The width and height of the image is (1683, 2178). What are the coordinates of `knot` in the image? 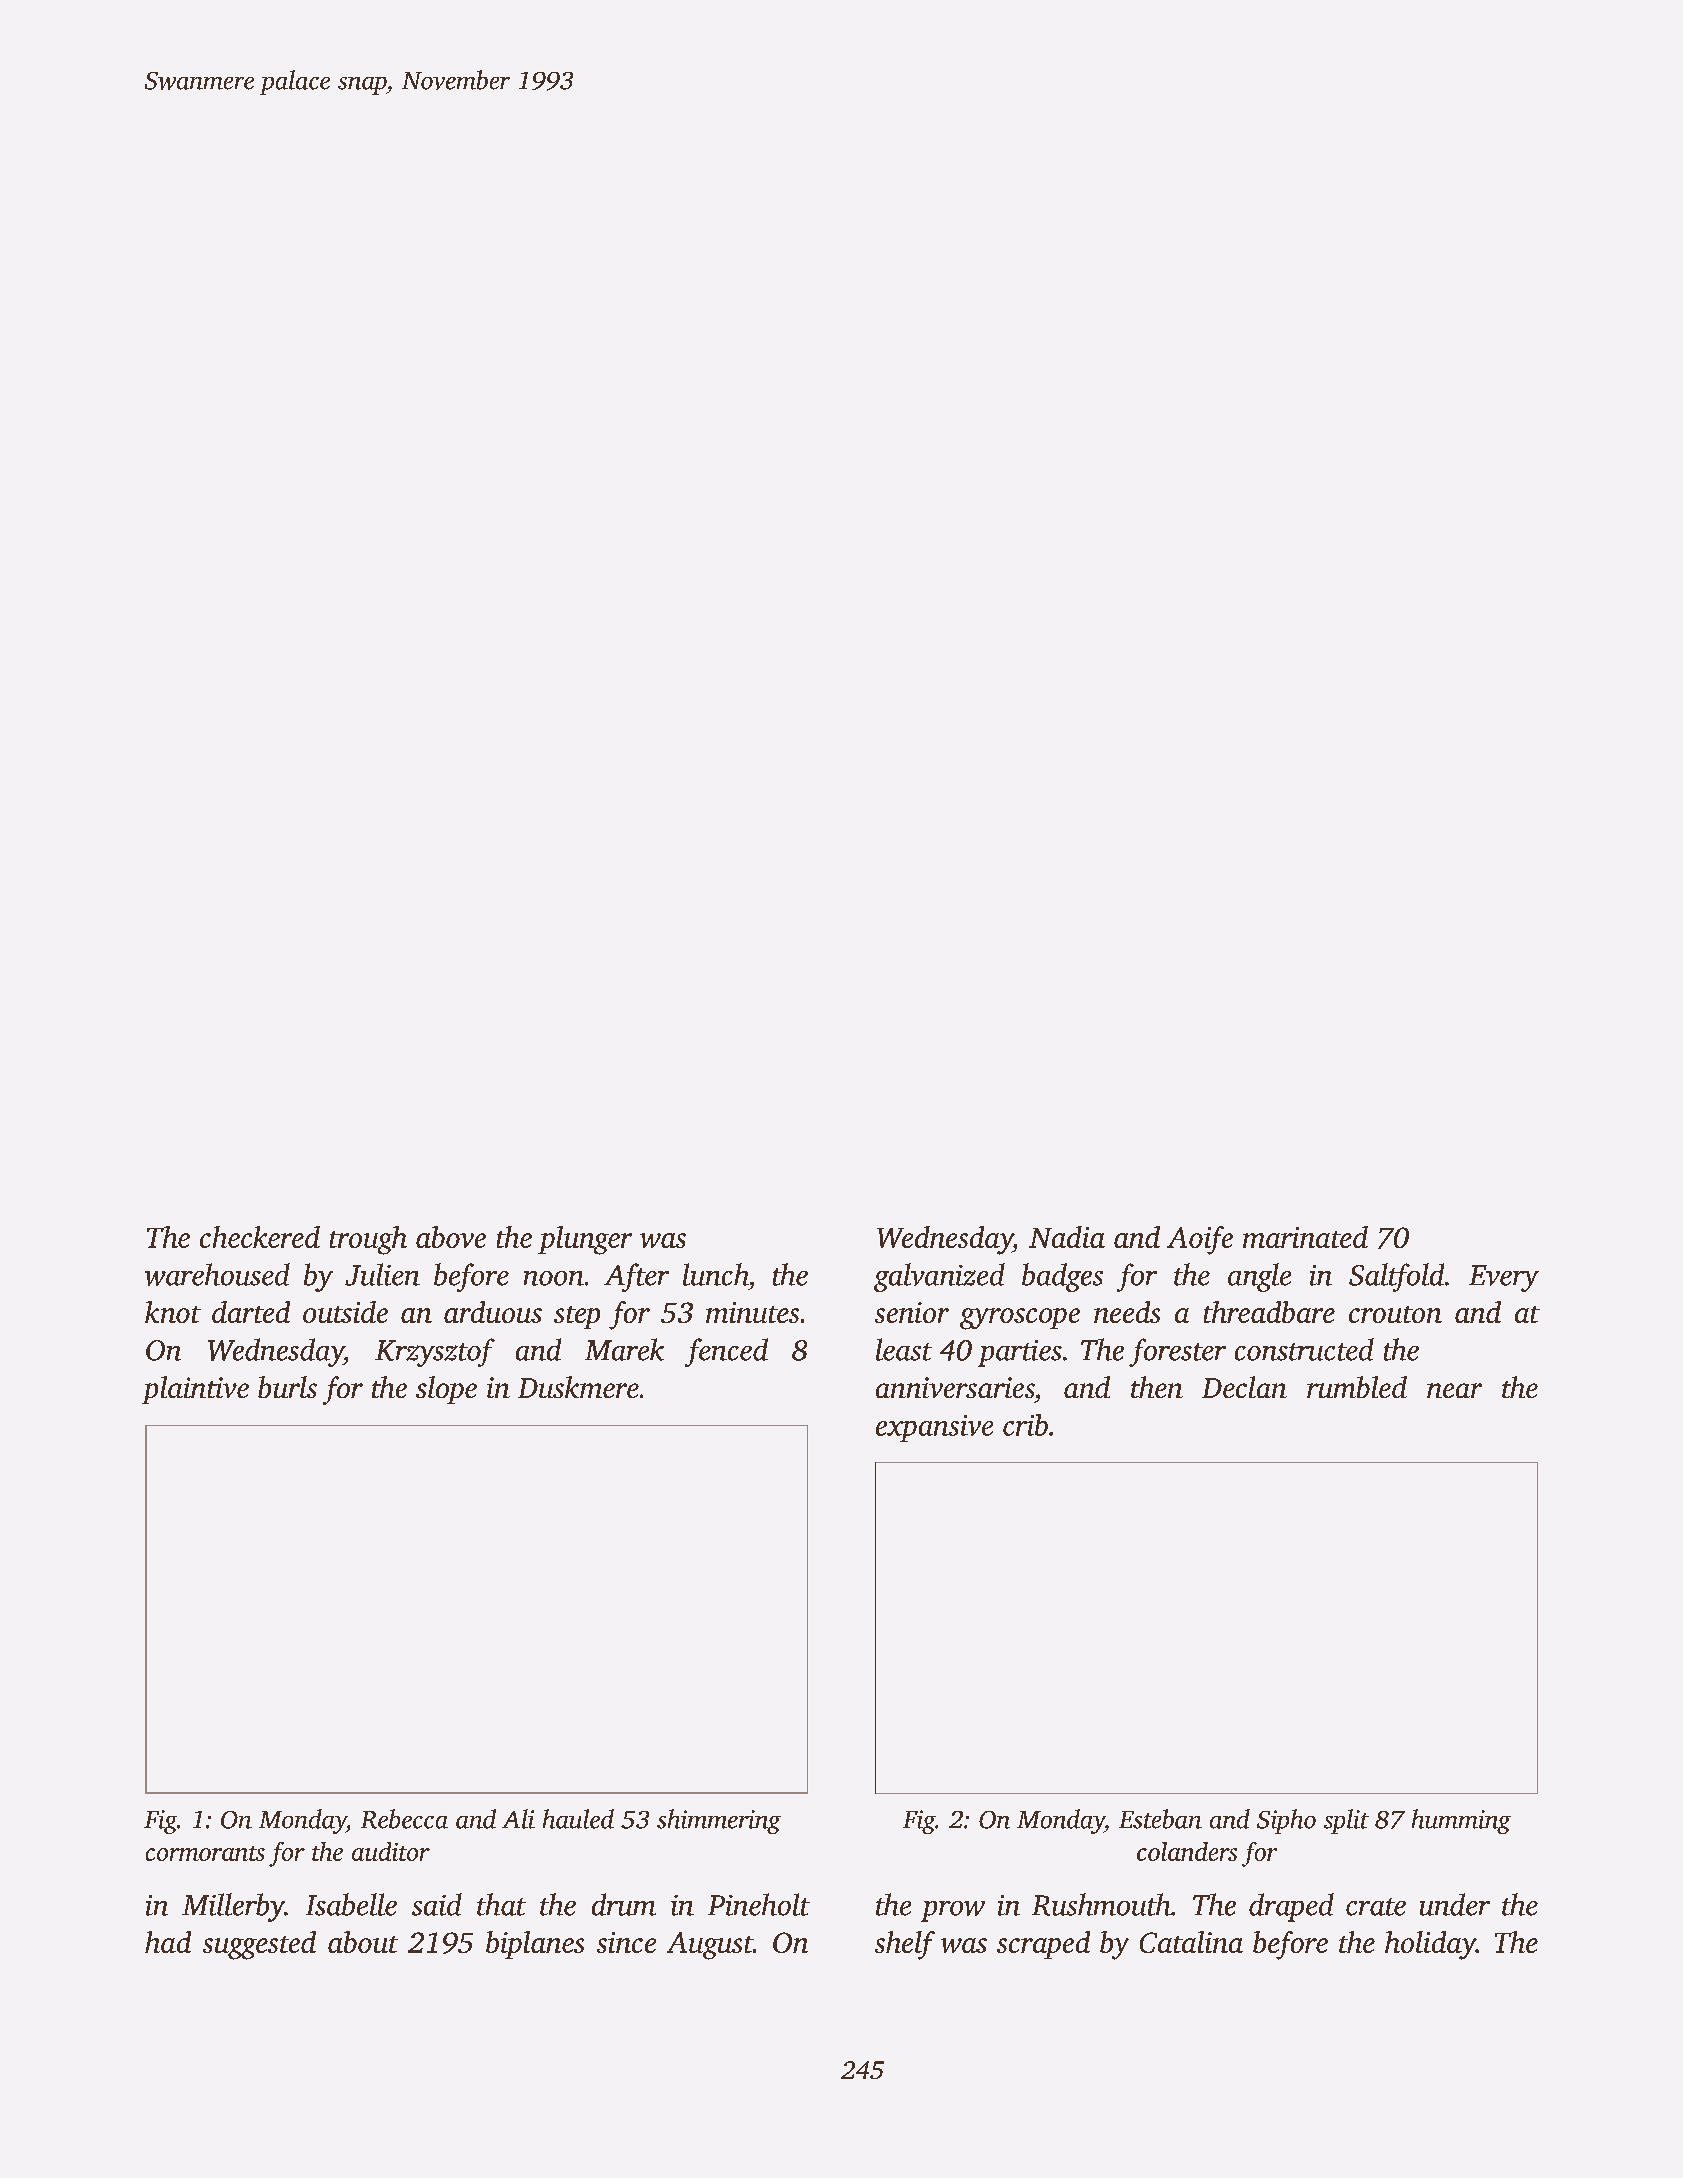 It's located at (173, 1312).
